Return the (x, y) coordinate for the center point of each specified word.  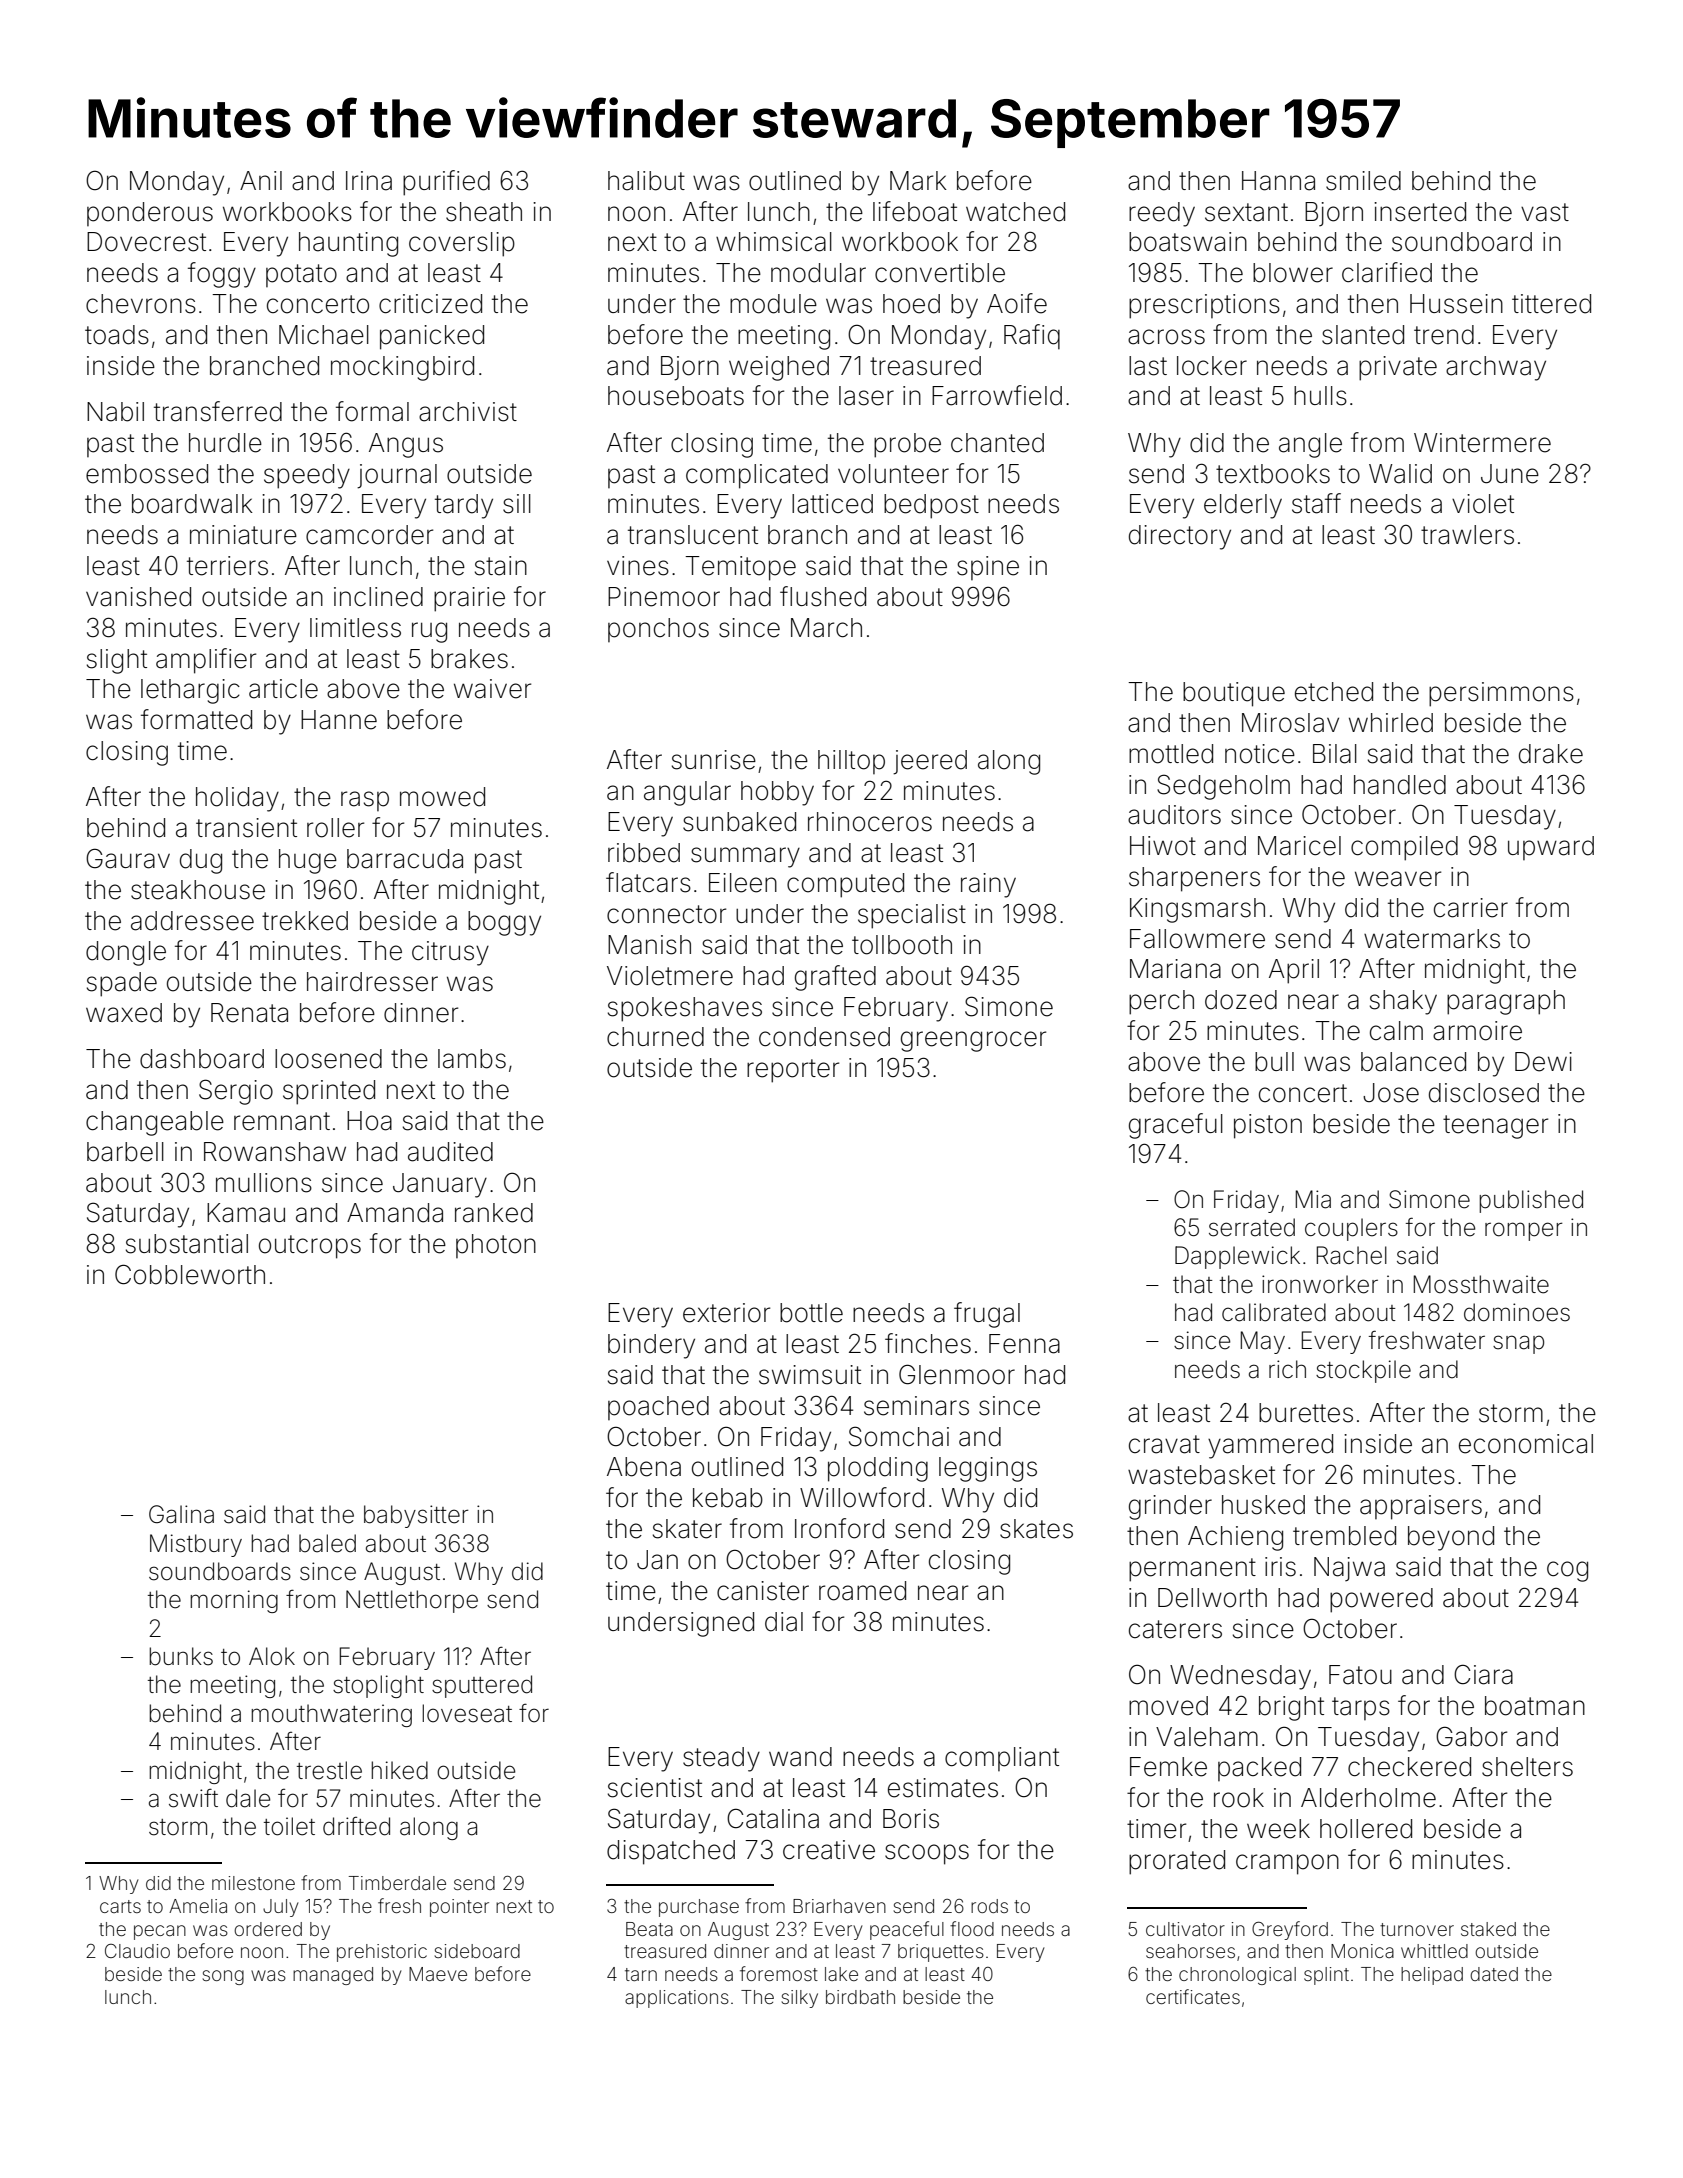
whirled (1391, 723)
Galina (181, 1514)
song (223, 1977)
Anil (261, 180)
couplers (1351, 1229)
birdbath (860, 1997)
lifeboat (915, 211)
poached (658, 1408)
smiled (1363, 181)
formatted (196, 719)
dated (1494, 1974)
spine (988, 568)
